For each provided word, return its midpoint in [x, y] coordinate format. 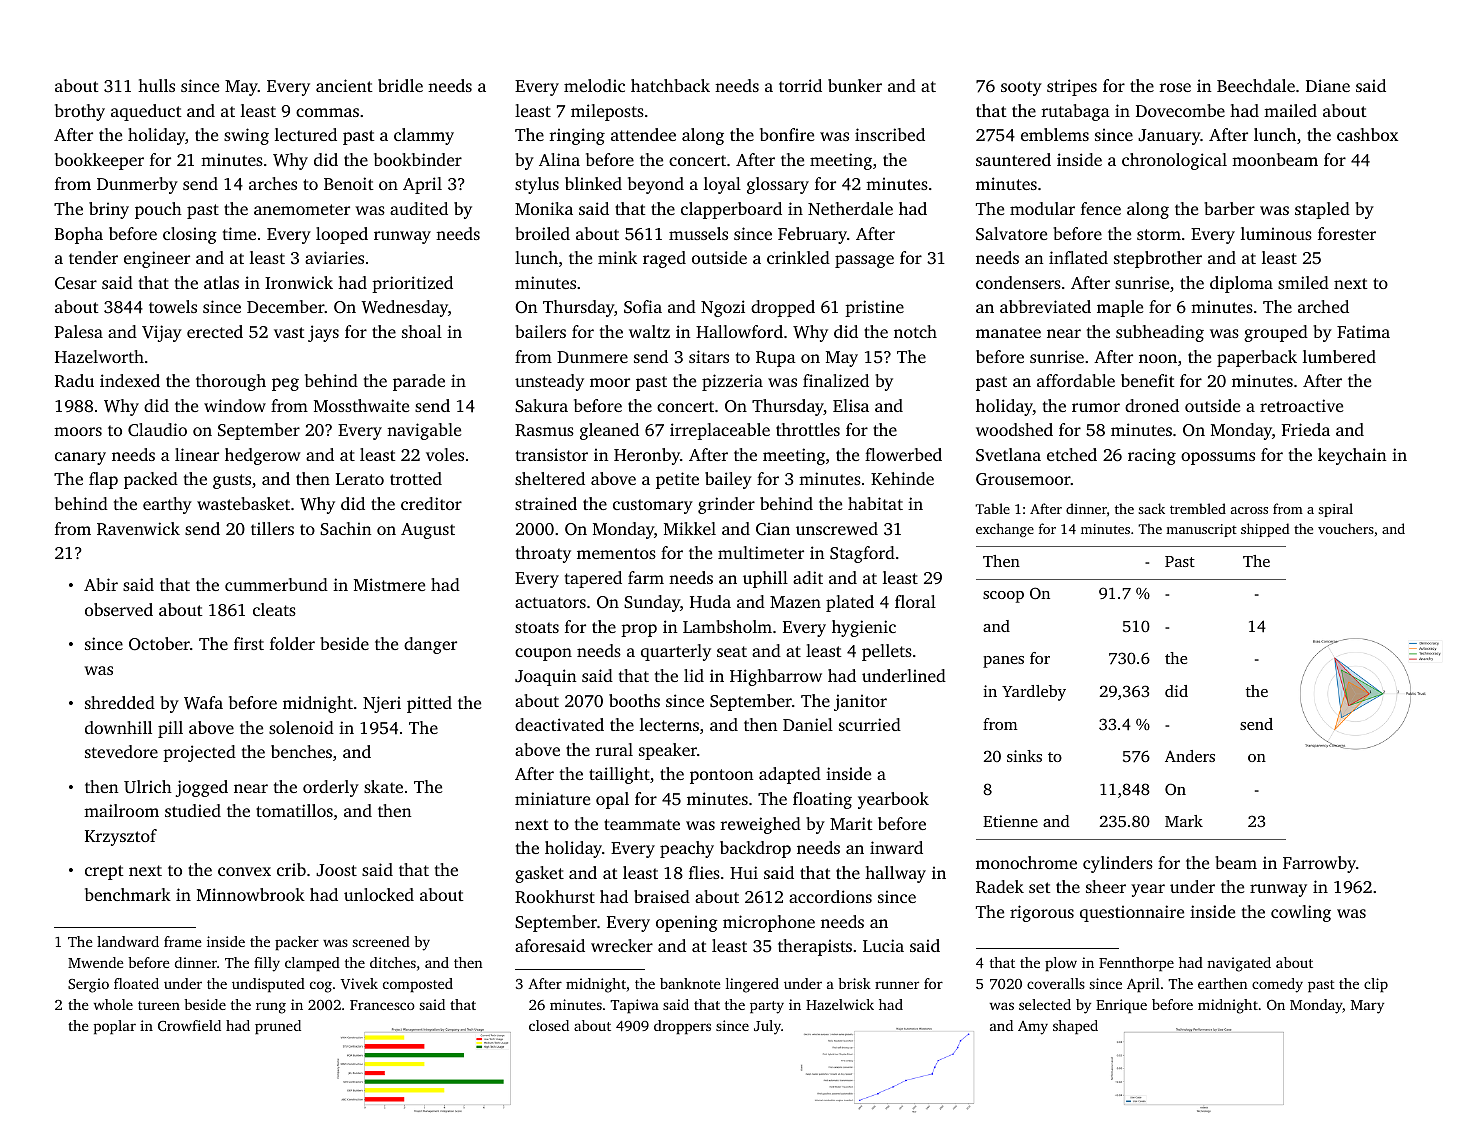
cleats [274, 609]
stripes [1072, 87]
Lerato [360, 479]
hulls [156, 85]
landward [128, 941]
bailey [728, 480]
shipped [1265, 530]
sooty [1021, 88]
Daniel [808, 724]
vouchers [1346, 528]
